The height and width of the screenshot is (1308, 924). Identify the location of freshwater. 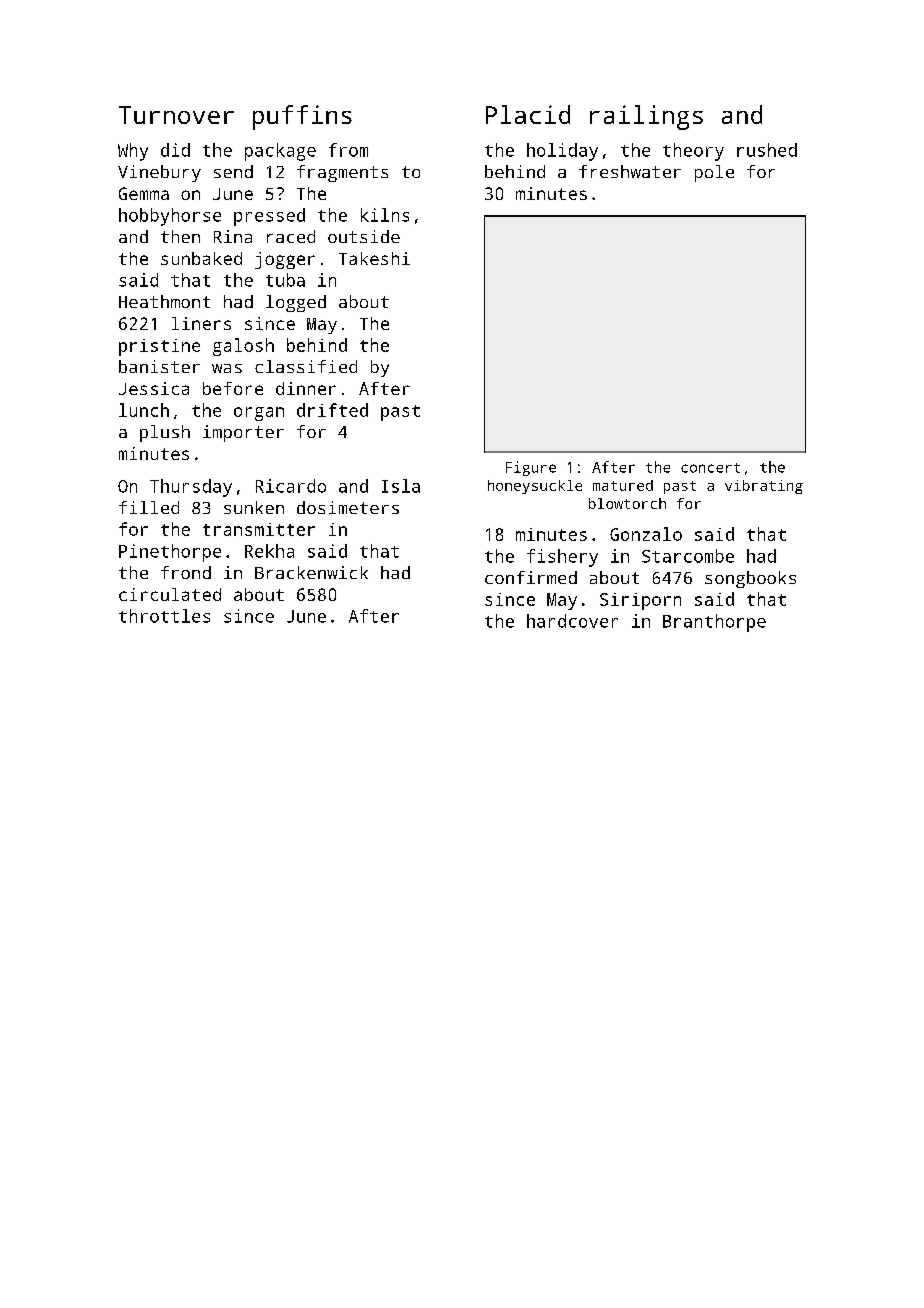
(630, 171).
